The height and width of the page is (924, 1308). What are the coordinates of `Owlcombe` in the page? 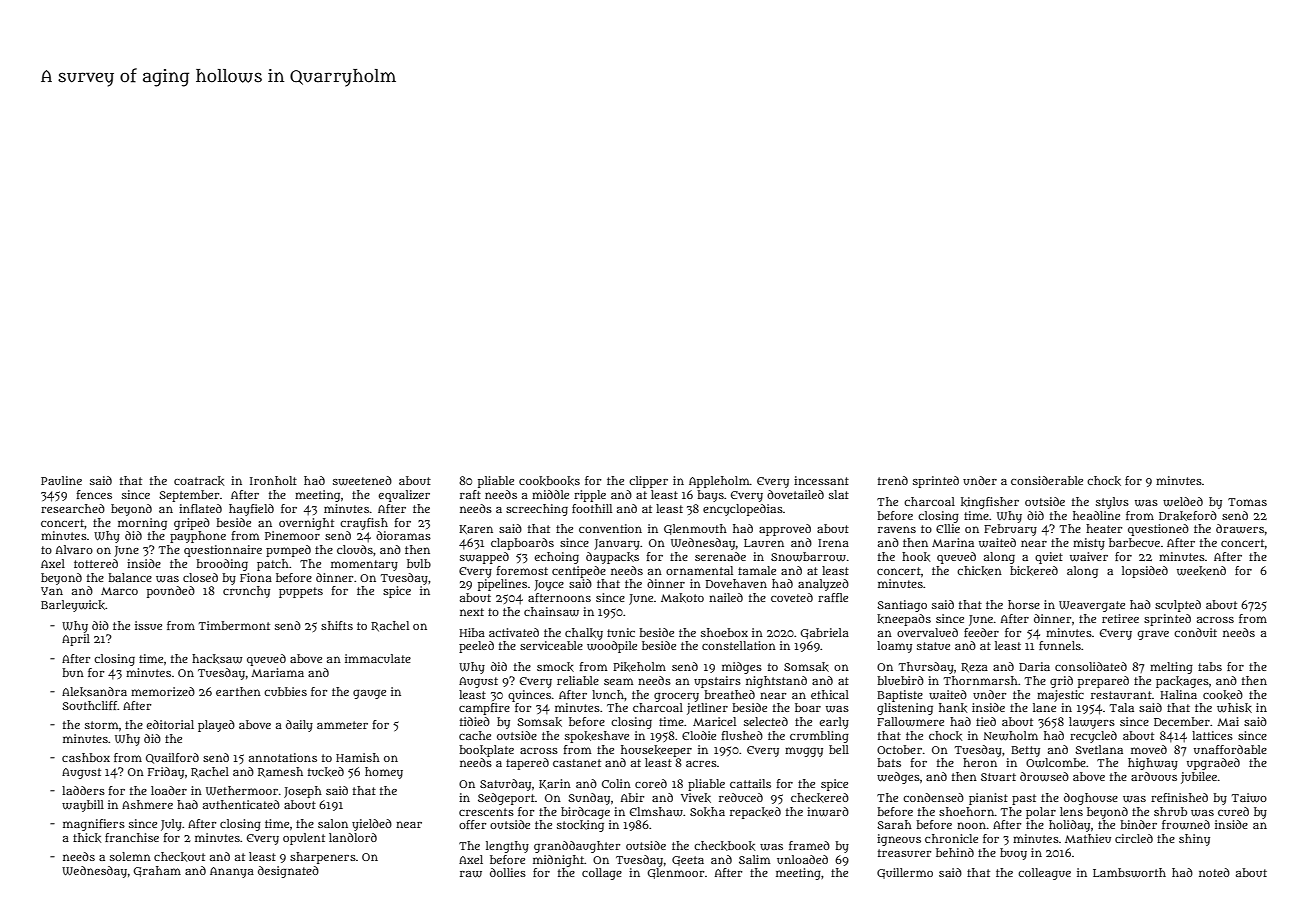 It's located at (1056, 763).
